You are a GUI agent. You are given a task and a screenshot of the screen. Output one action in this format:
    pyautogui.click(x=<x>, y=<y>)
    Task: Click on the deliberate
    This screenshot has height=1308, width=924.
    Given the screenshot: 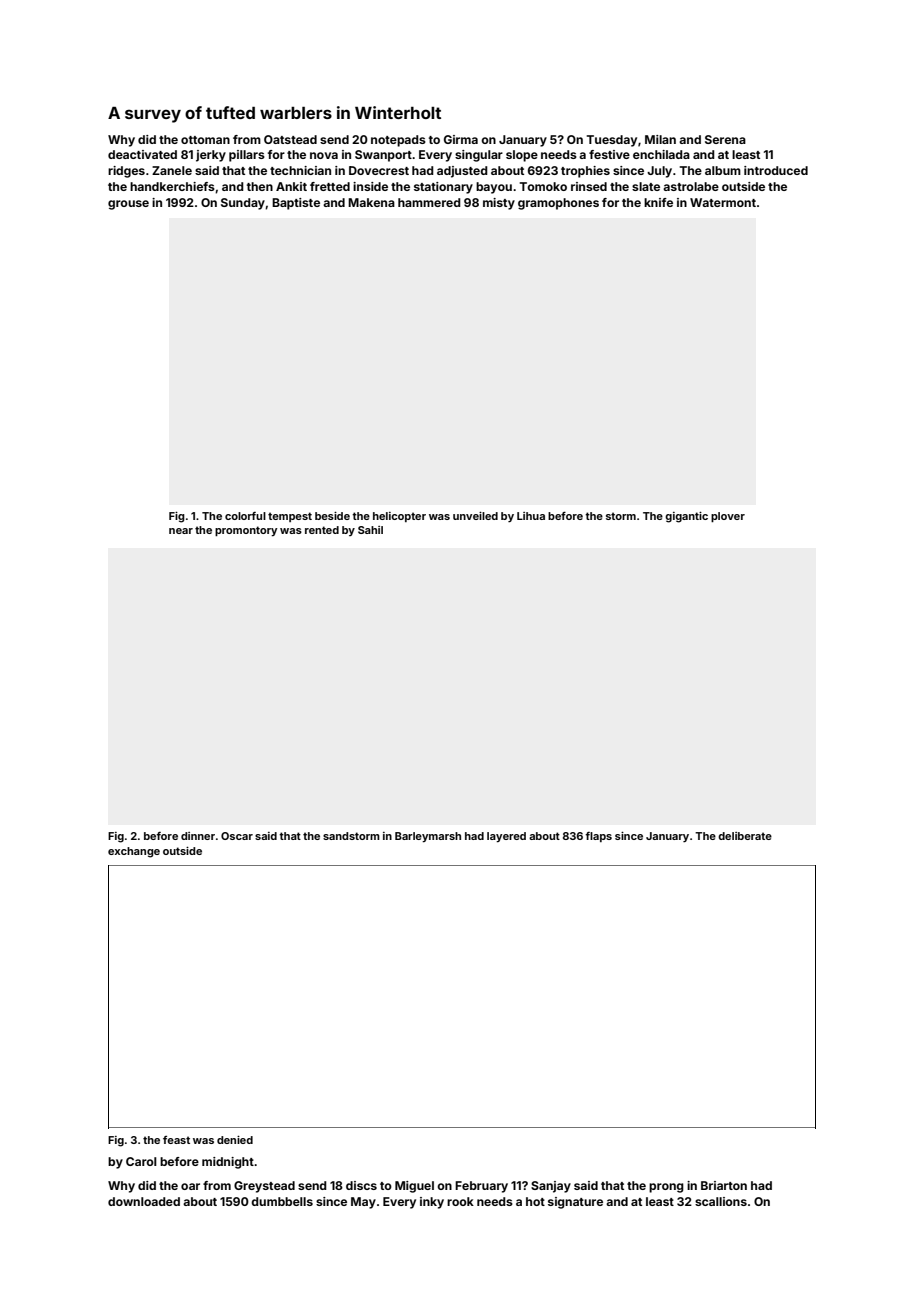 What is the action you would take?
    pyautogui.click(x=745, y=836)
